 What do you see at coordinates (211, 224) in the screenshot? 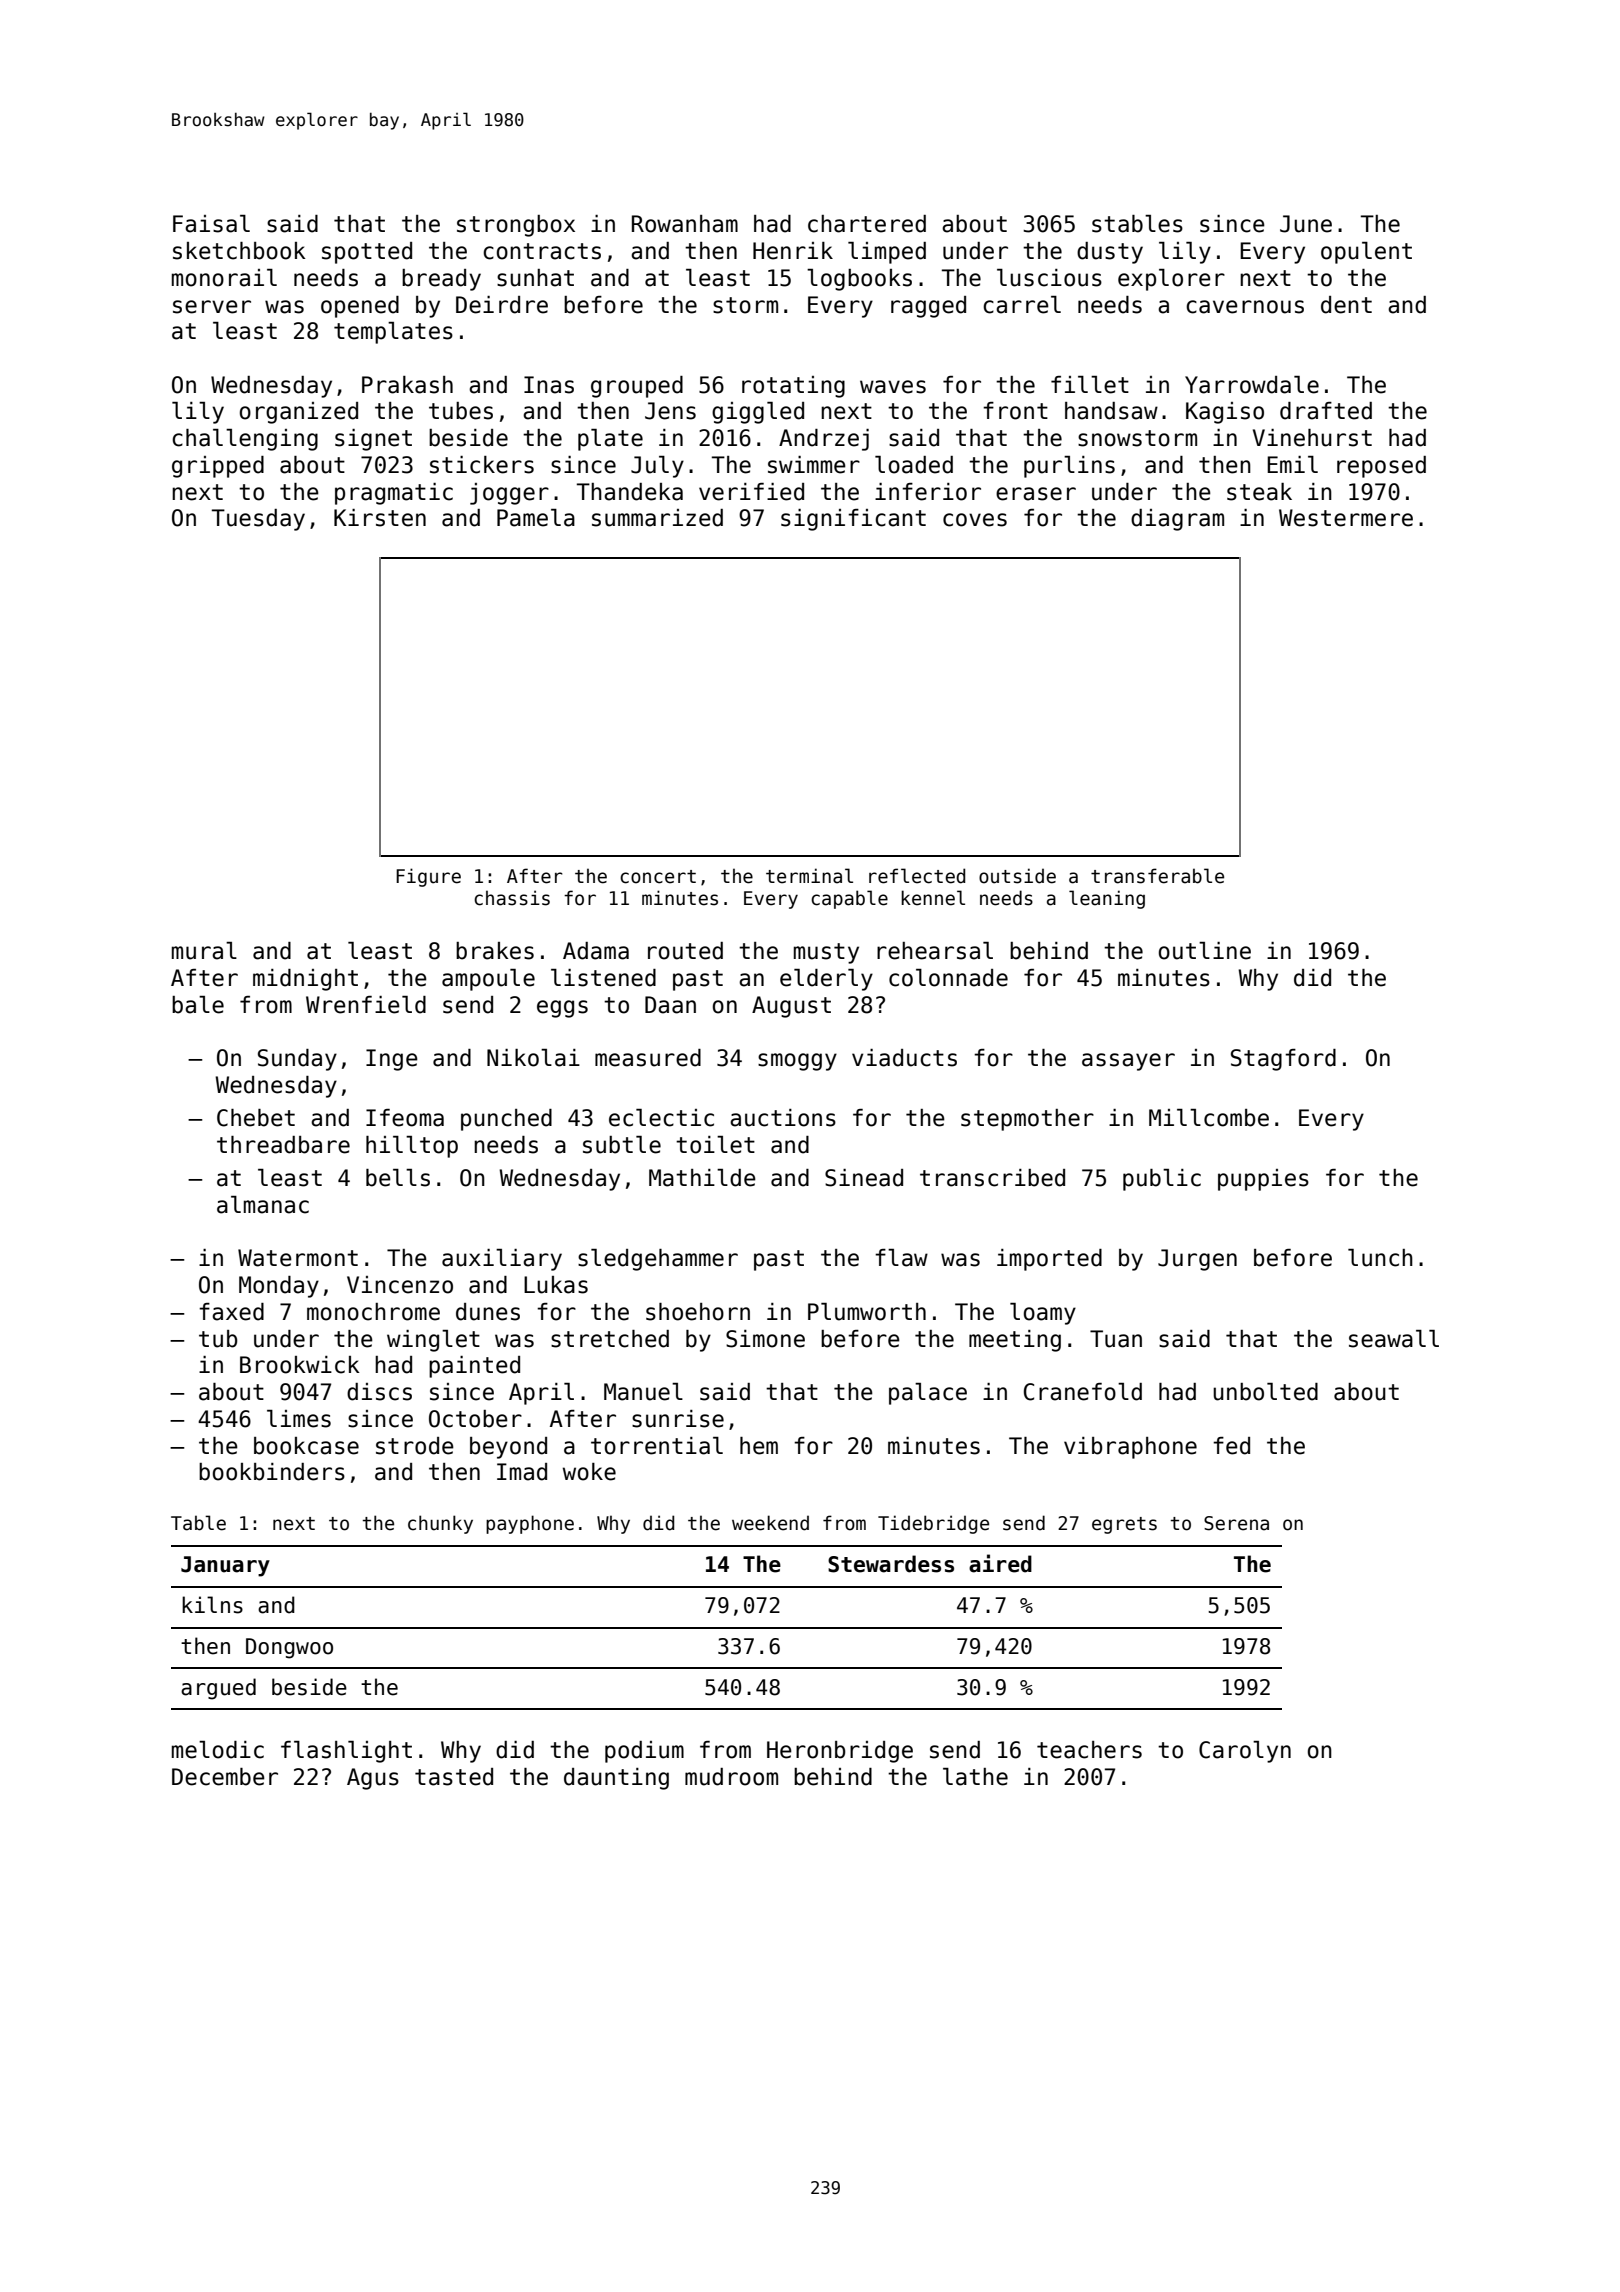
I see `Faisal` at bounding box center [211, 224].
